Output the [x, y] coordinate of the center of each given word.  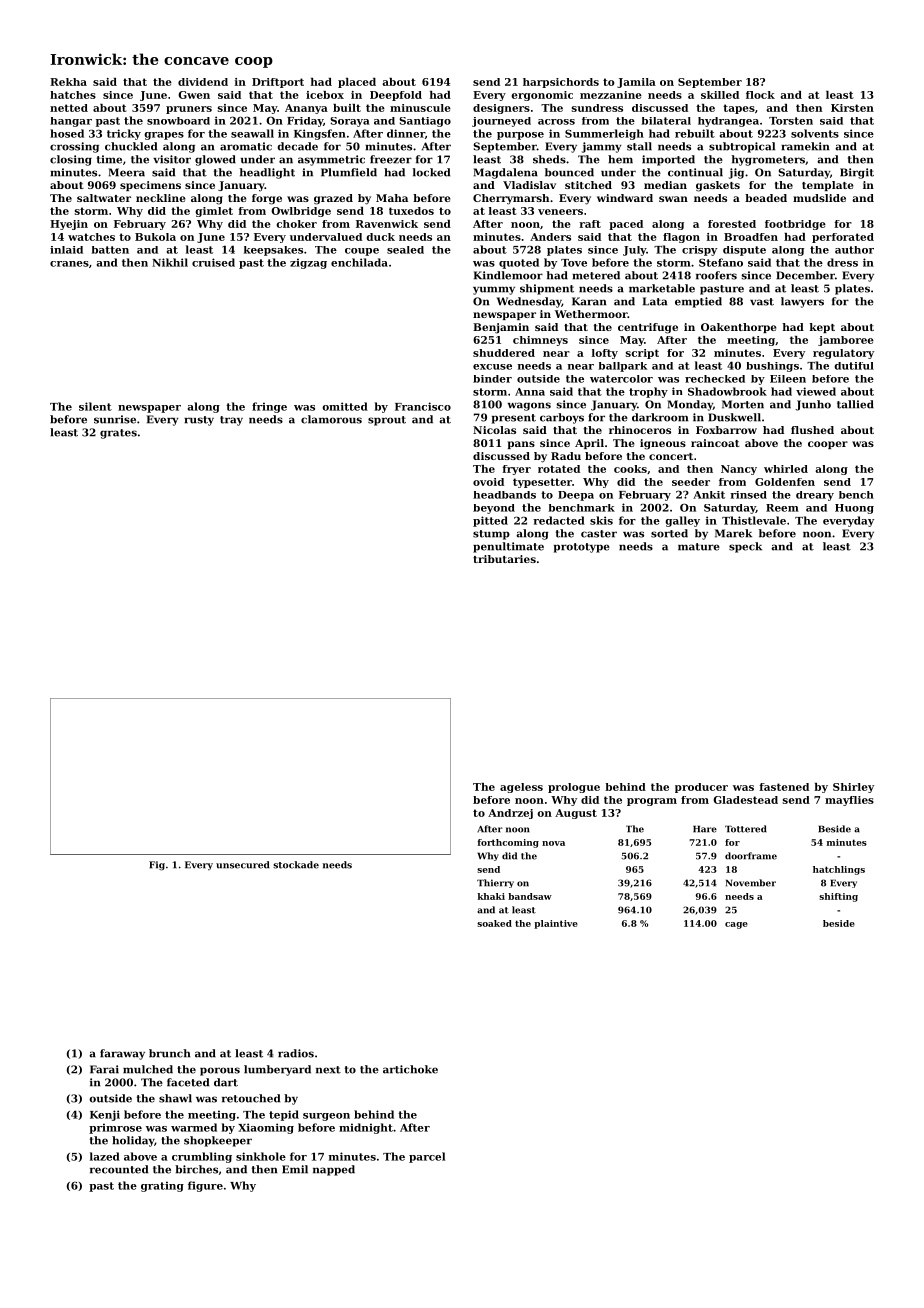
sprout [387, 421]
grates [118, 434]
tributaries [504, 559]
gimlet [214, 212]
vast [762, 302]
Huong [854, 509]
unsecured [243, 865]
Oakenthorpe [739, 328]
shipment [547, 289]
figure [205, 1186]
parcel [427, 1157]
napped [334, 1170]
